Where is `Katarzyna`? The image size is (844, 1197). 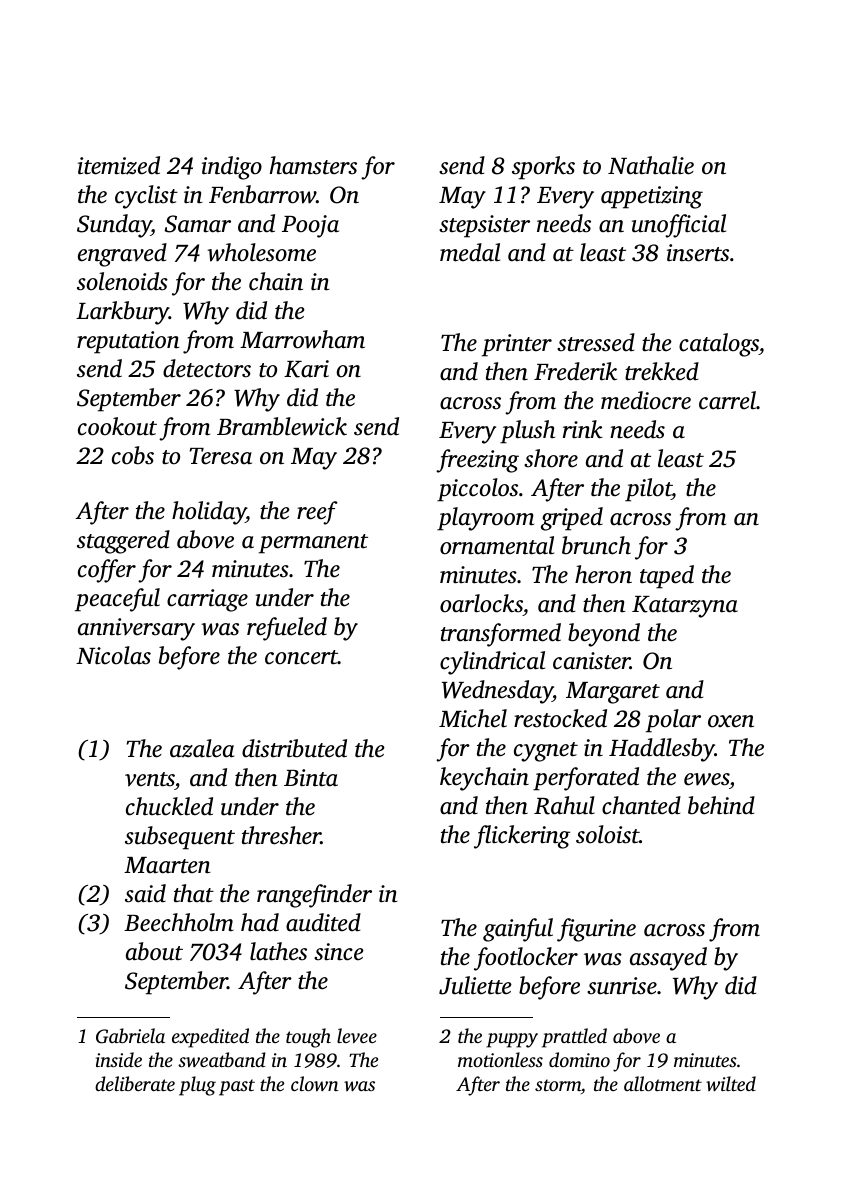
Katarzyna is located at coordinates (685, 607).
